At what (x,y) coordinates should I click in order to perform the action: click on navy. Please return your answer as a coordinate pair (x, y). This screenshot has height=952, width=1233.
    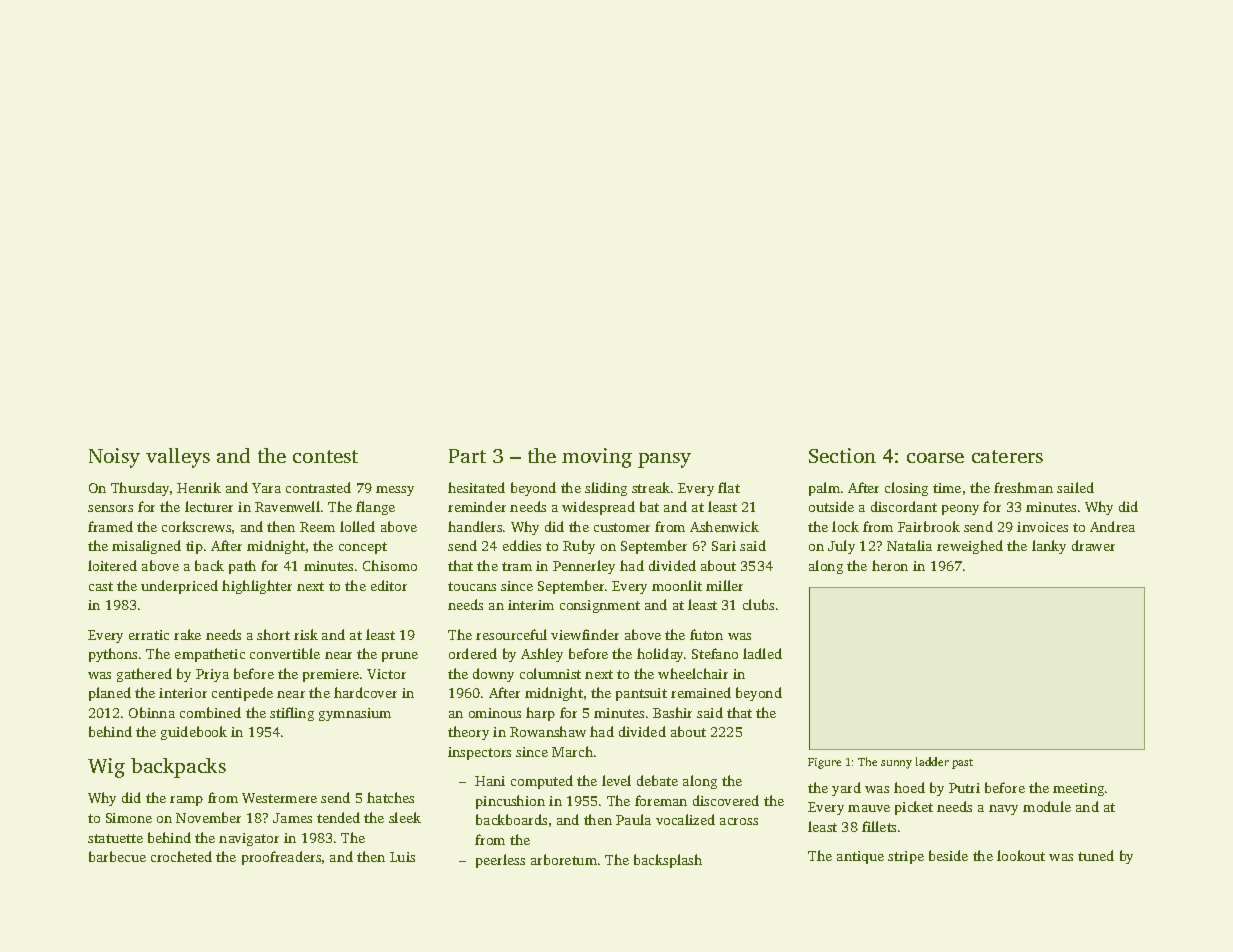
    Looking at the image, I should click on (1003, 810).
